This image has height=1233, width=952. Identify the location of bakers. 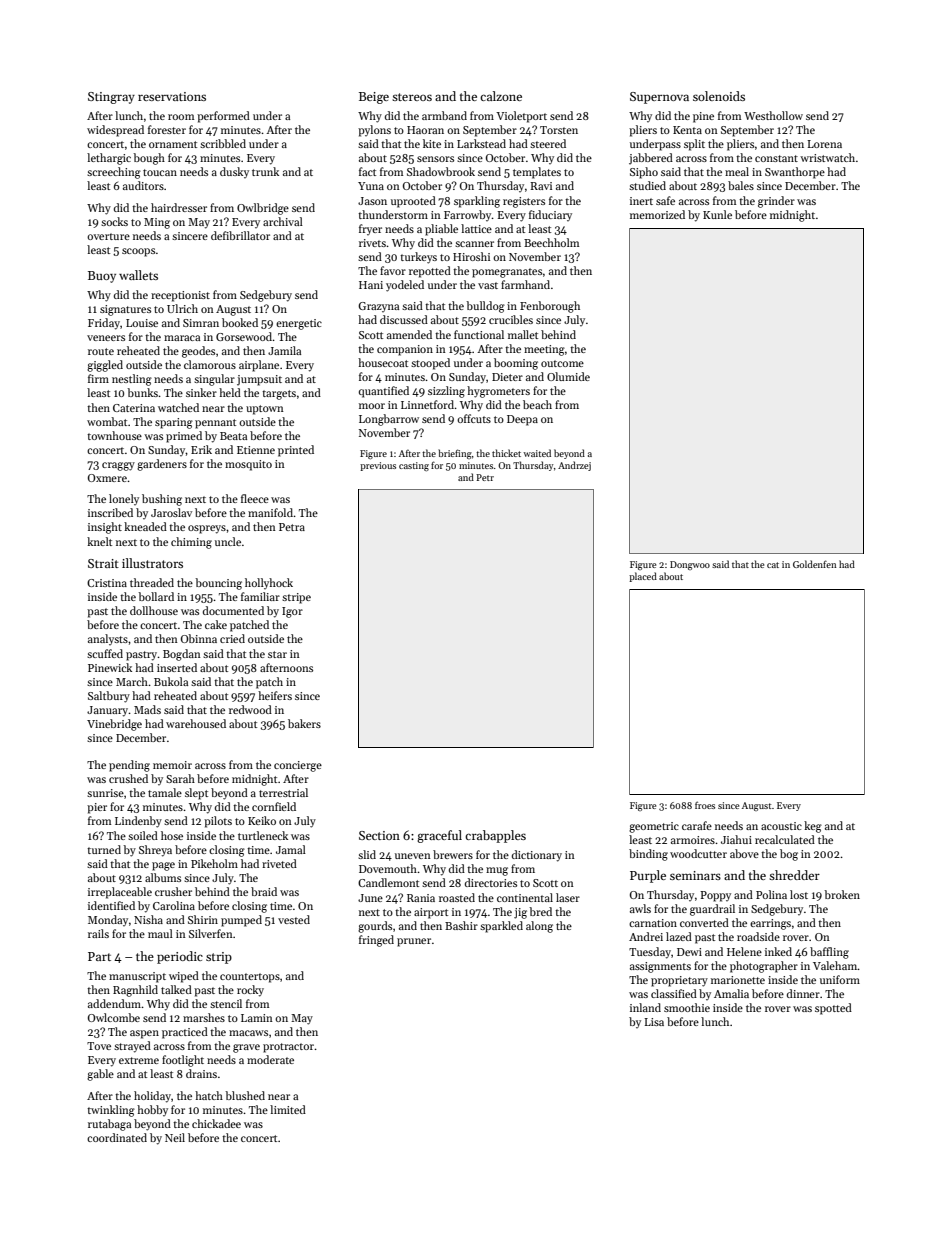
(304, 723).
